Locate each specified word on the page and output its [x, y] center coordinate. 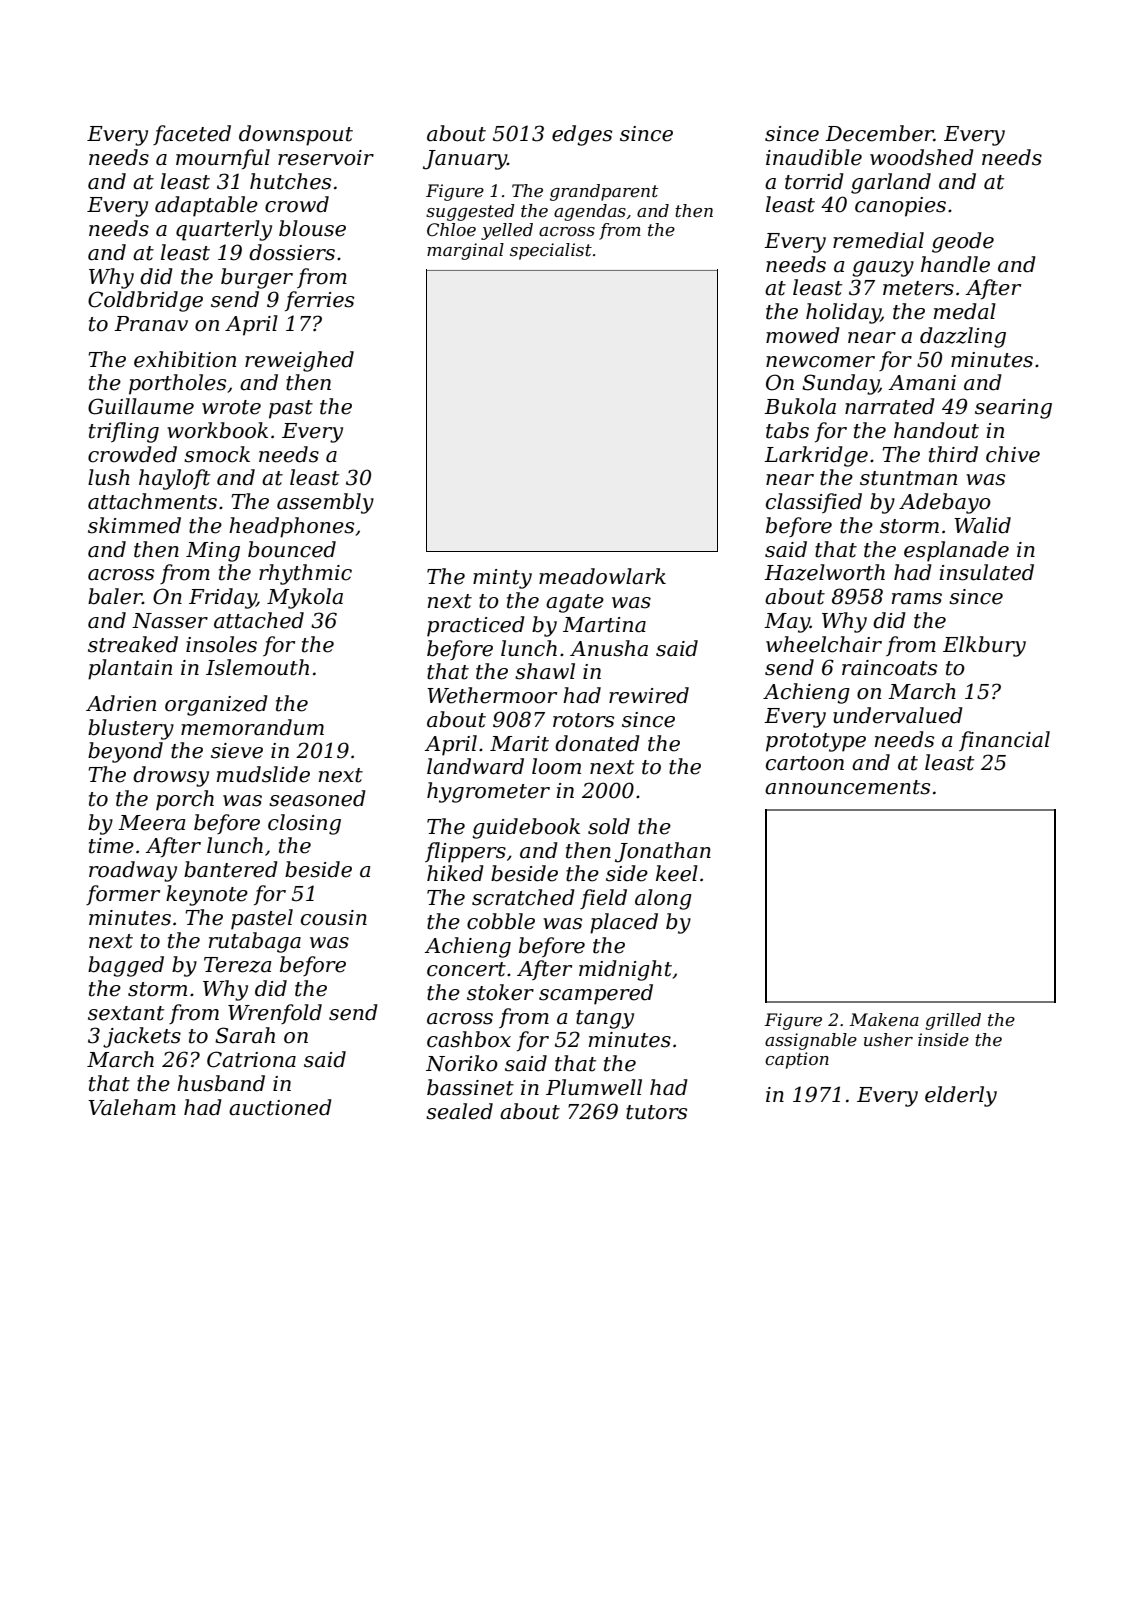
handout [936, 430]
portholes [177, 384]
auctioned [280, 1107]
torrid [814, 181]
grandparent [604, 192]
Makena [884, 1020]
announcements [847, 787]
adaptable [206, 206]
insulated [986, 572]
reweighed [299, 361]
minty [502, 579]
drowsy [171, 776]
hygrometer [488, 792]
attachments [152, 501]
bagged [126, 966]
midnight [625, 970]
